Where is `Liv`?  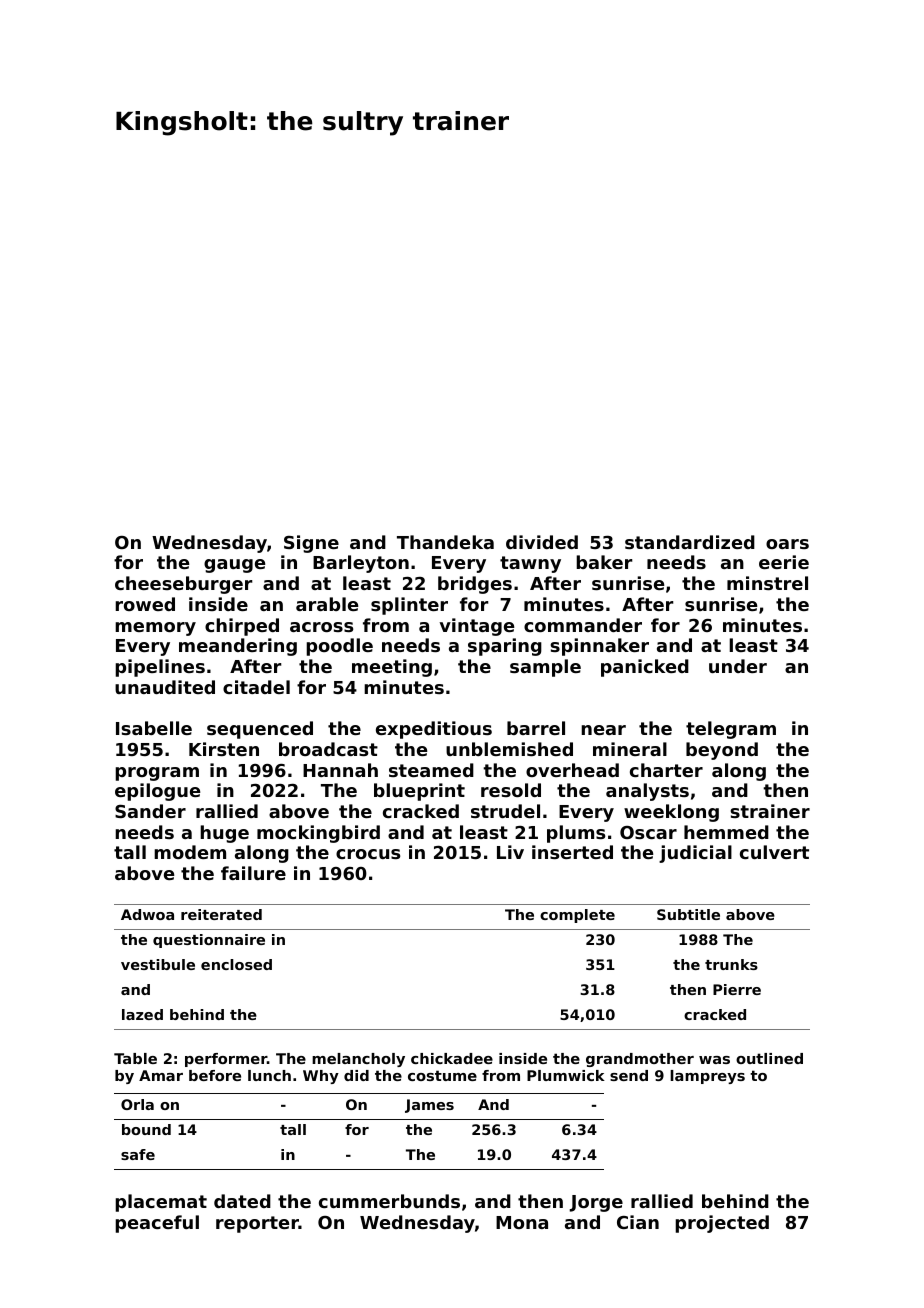 Liv is located at coordinates (510, 852).
